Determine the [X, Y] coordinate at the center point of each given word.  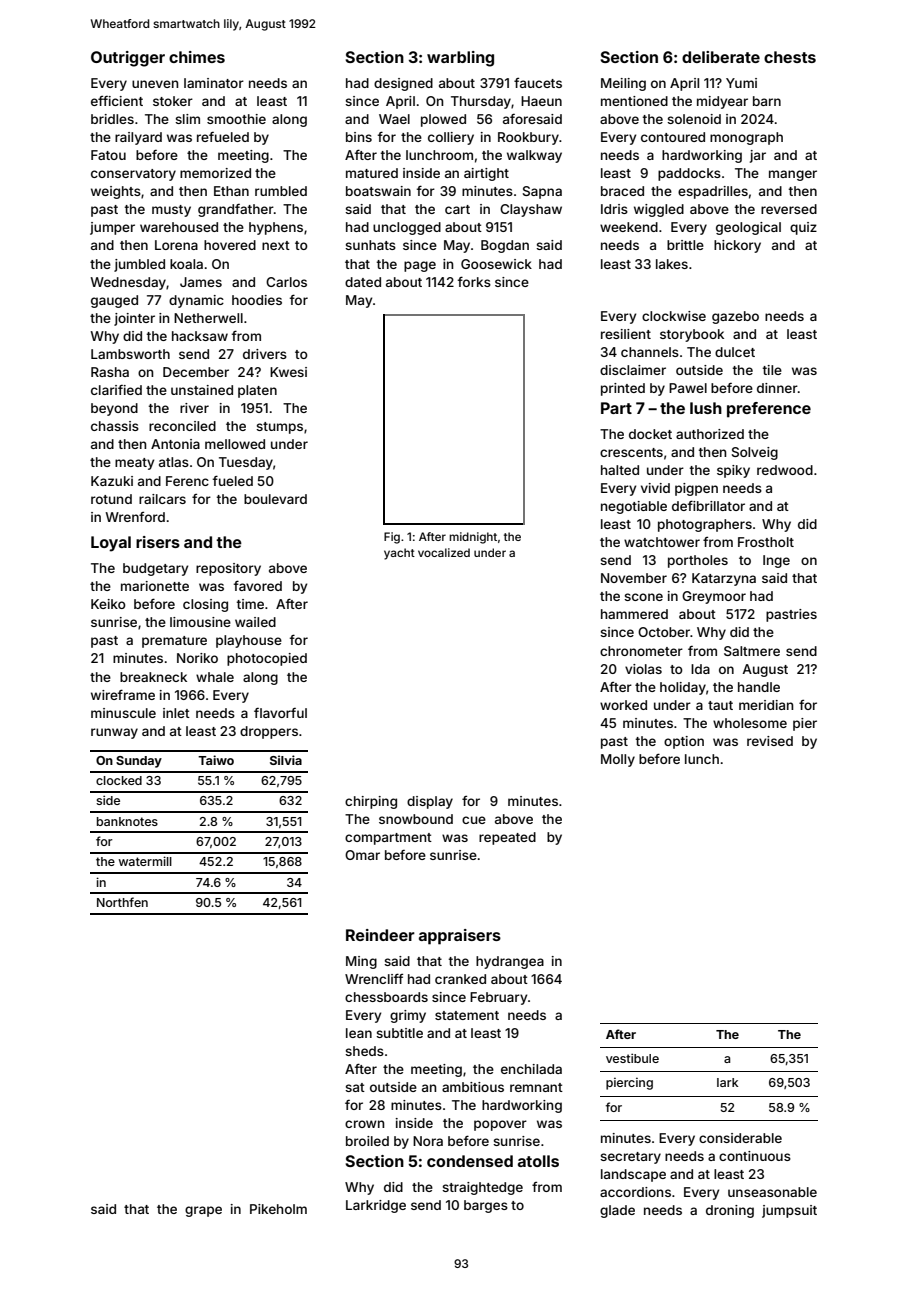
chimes [197, 57]
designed [403, 84]
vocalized [444, 552]
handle [759, 687]
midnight [473, 538]
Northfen [122, 902]
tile [772, 370]
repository [228, 569]
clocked [119, 780]
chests [790, 57]
